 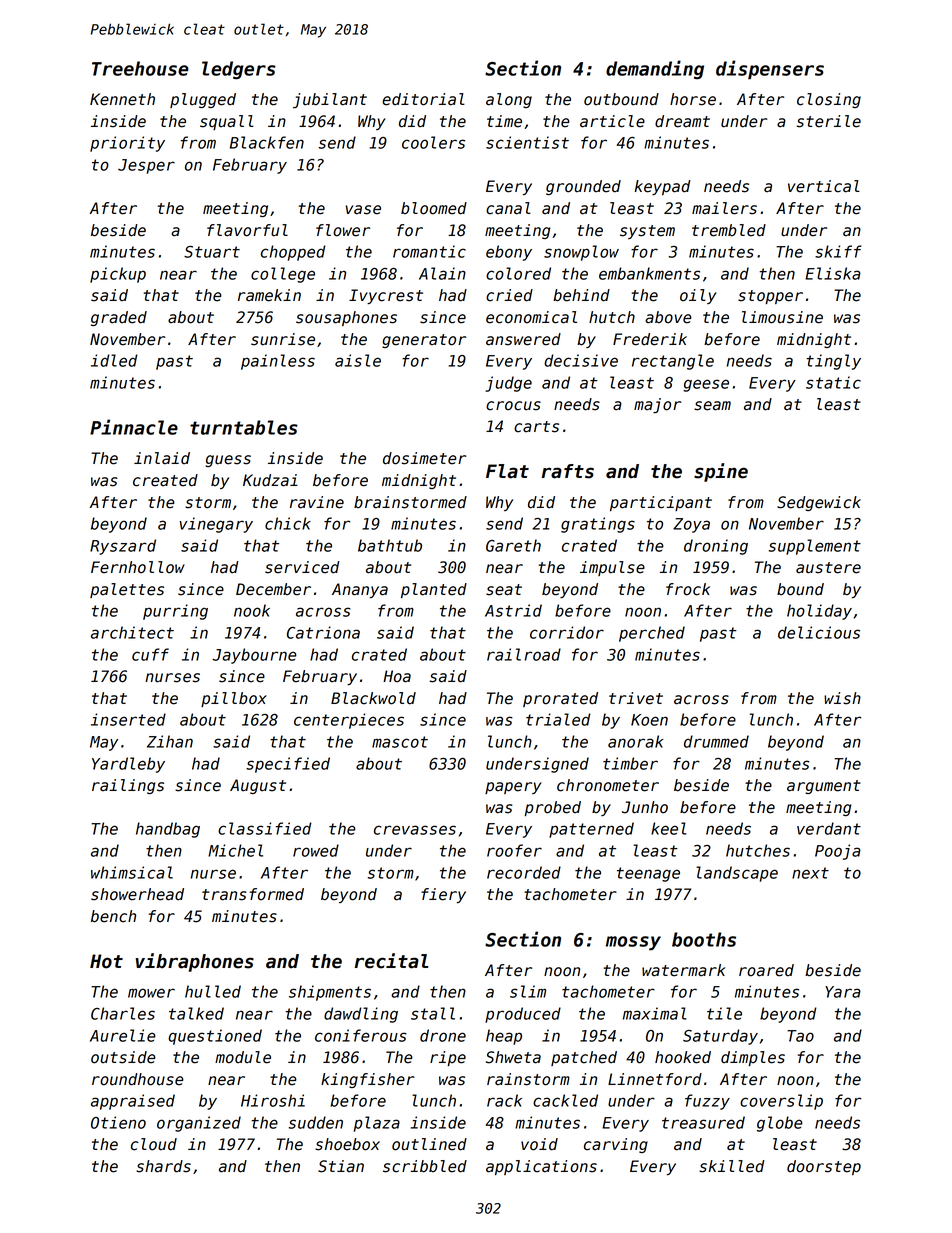 I want to click on carts, so click(x=536, y=427).
